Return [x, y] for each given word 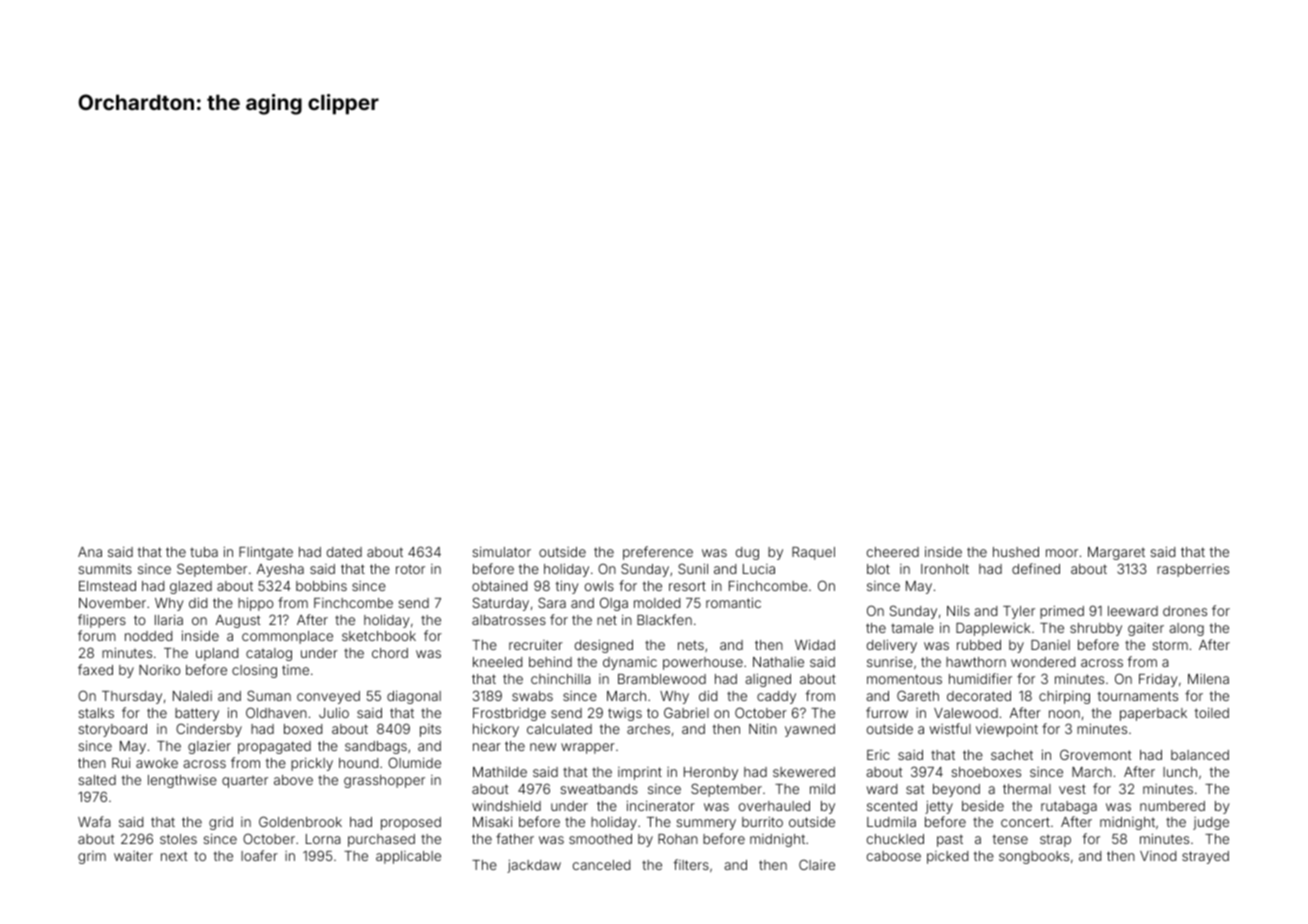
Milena [1208, 679]
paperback [1153, 714]
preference [658, 553]
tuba [204, 552]
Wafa [94, 821]
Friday [1158, 680]
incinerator [661, 805]
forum [97, 635]
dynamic [630, 663]
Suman [269, 695]
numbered [1172, 806]
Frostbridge [509, 714]
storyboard [112, 730]
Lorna [323, 839]
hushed [1016, 552]
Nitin [763, 728]
